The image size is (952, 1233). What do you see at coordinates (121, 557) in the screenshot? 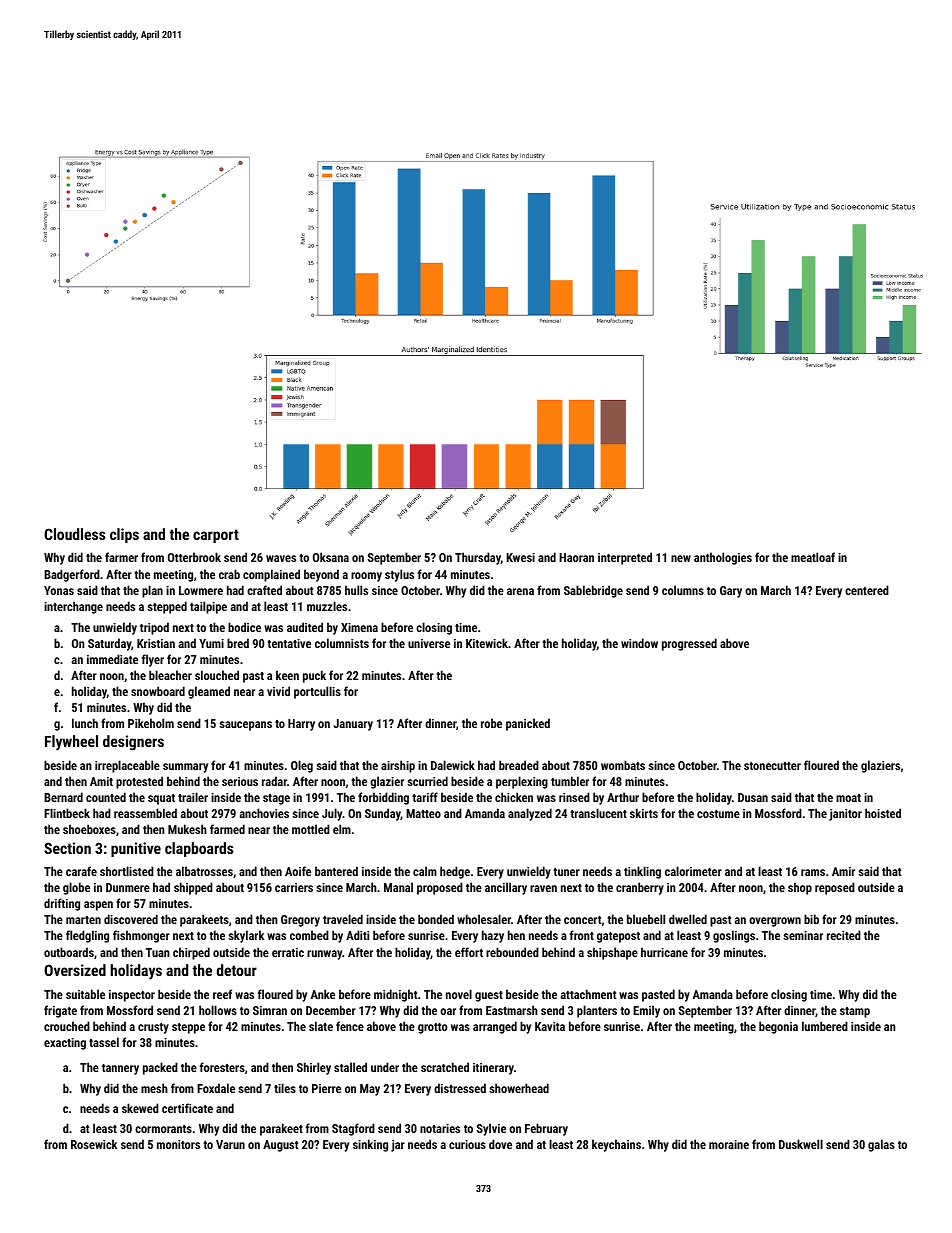
I see `farmer` at bounding box center [121, 557].
